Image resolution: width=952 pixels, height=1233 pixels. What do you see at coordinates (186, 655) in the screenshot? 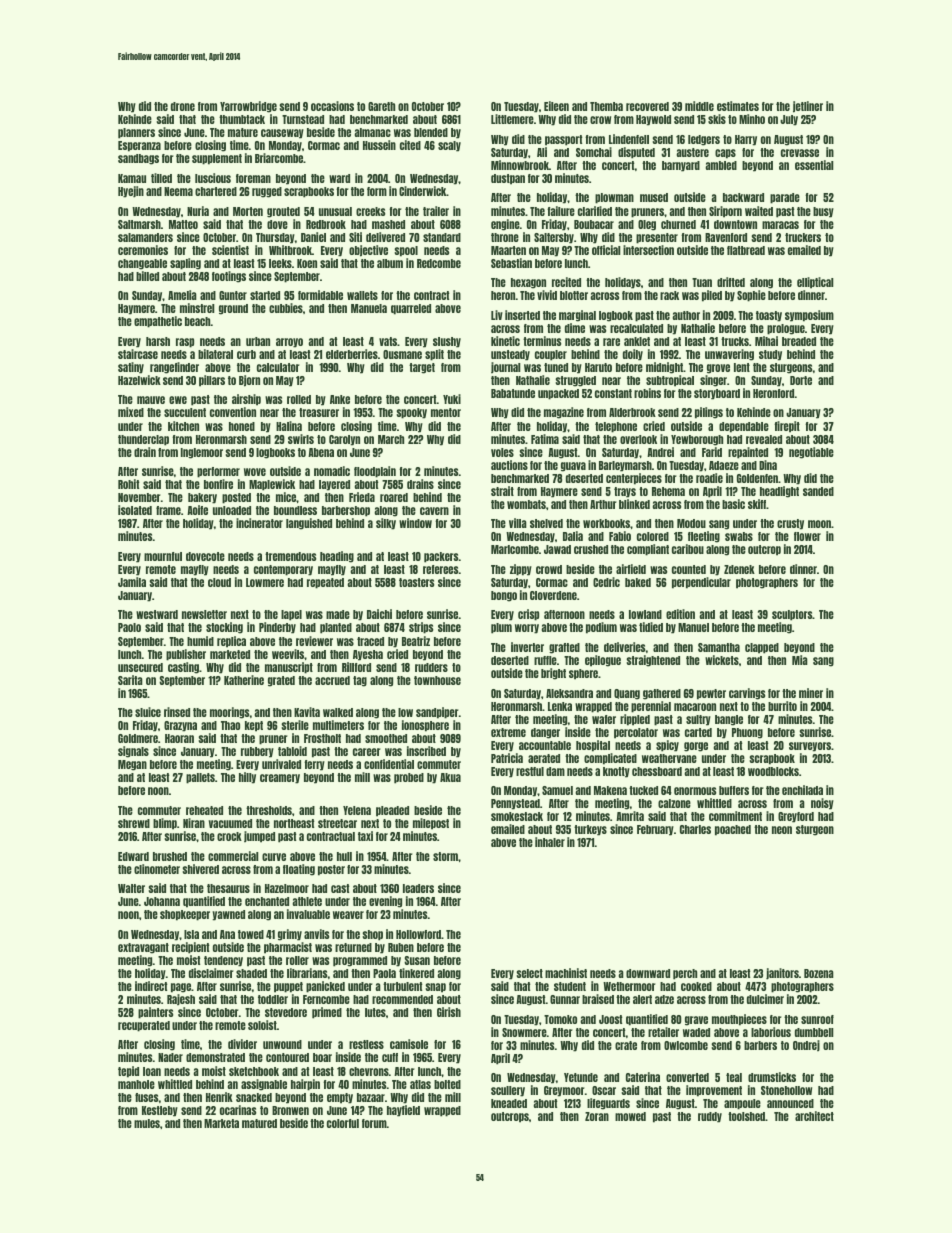
I see `publisher` at bounding box center [186, 655].
